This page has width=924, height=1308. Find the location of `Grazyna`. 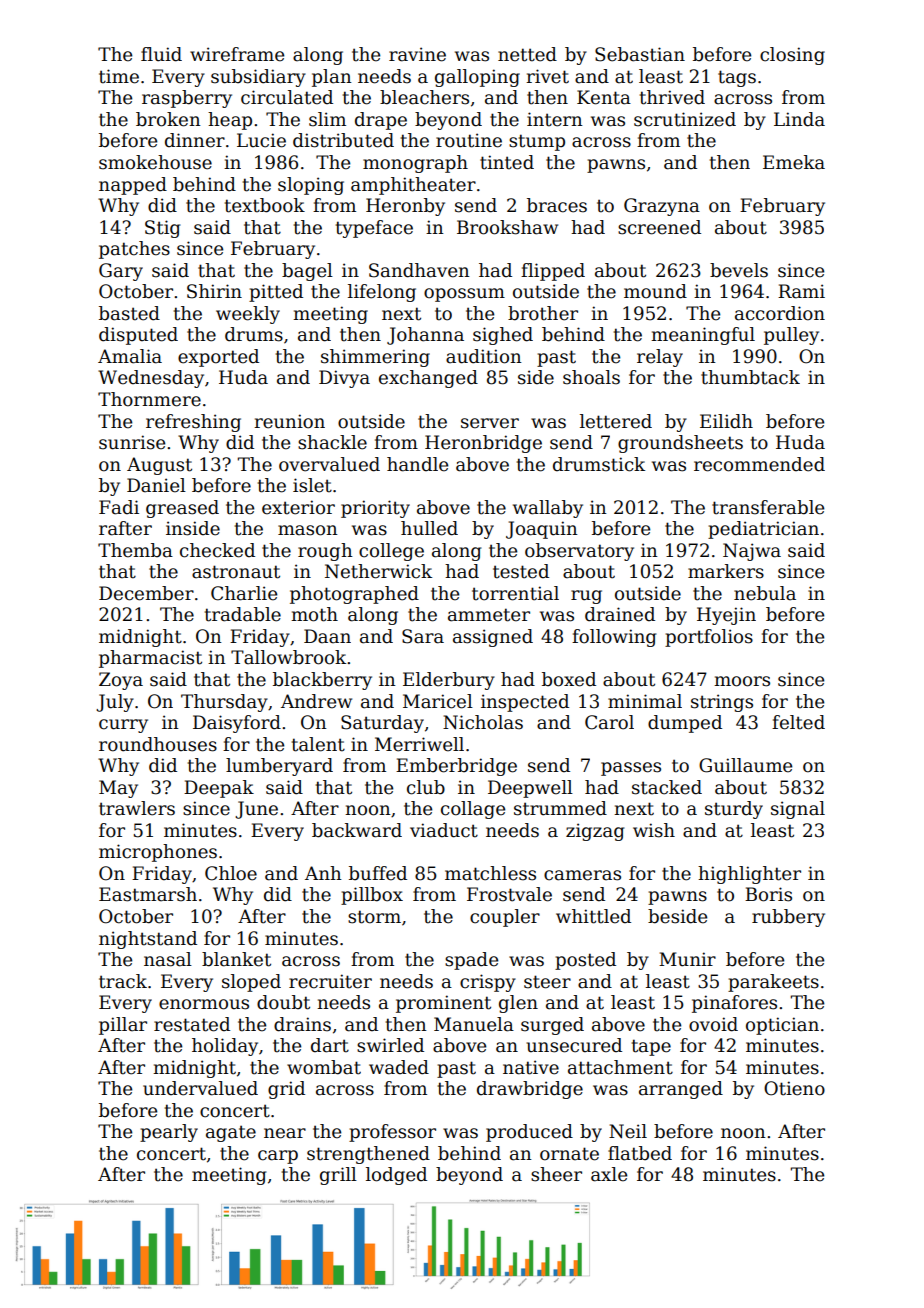

Grazyna is located at coordinates (662, 207).
